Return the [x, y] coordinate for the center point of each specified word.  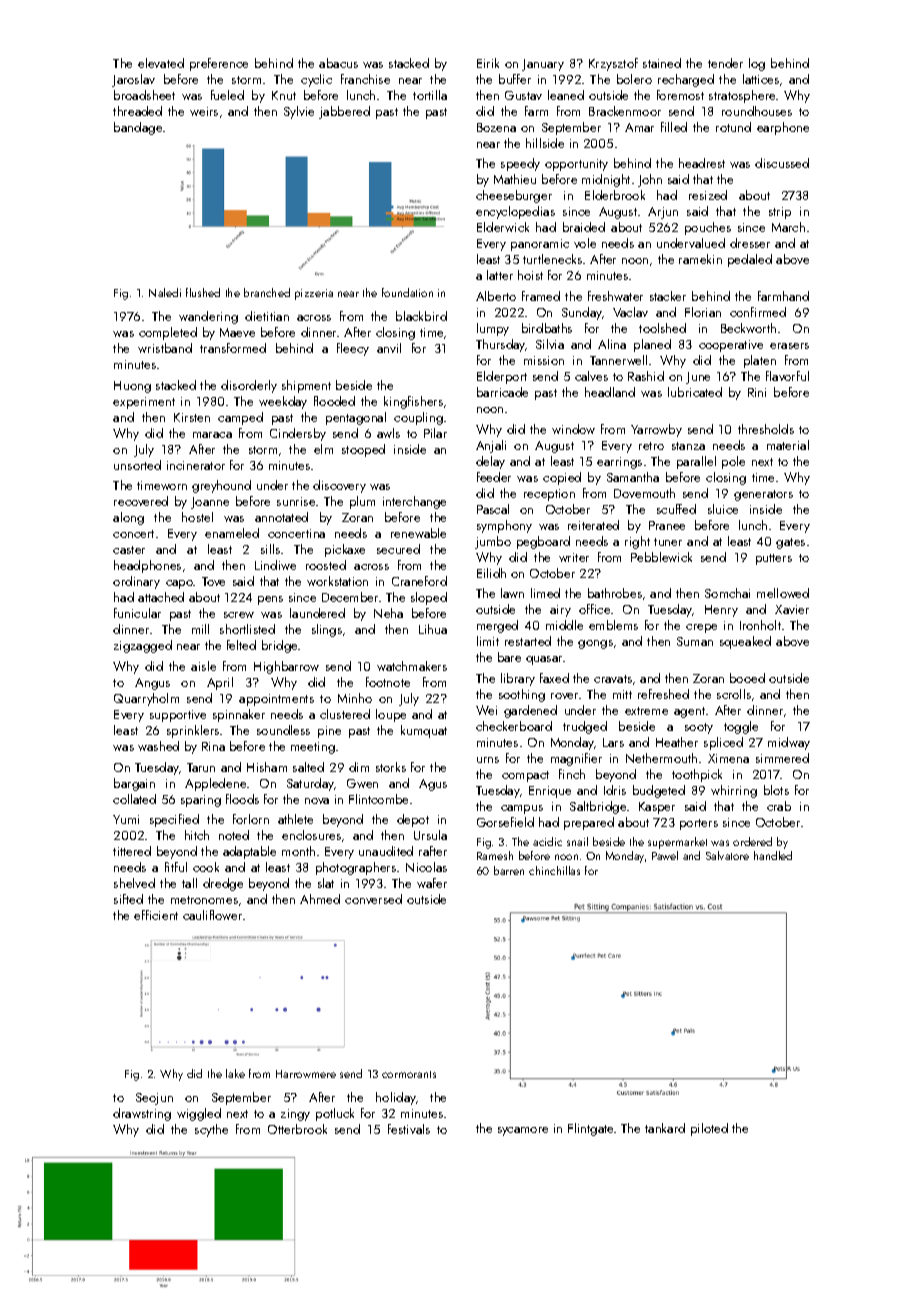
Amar [639, 127]
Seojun [154, 1099]
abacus [338, 63]
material [788, 445]
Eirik [488, 63]
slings [327, 630]
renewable [418, 533]
